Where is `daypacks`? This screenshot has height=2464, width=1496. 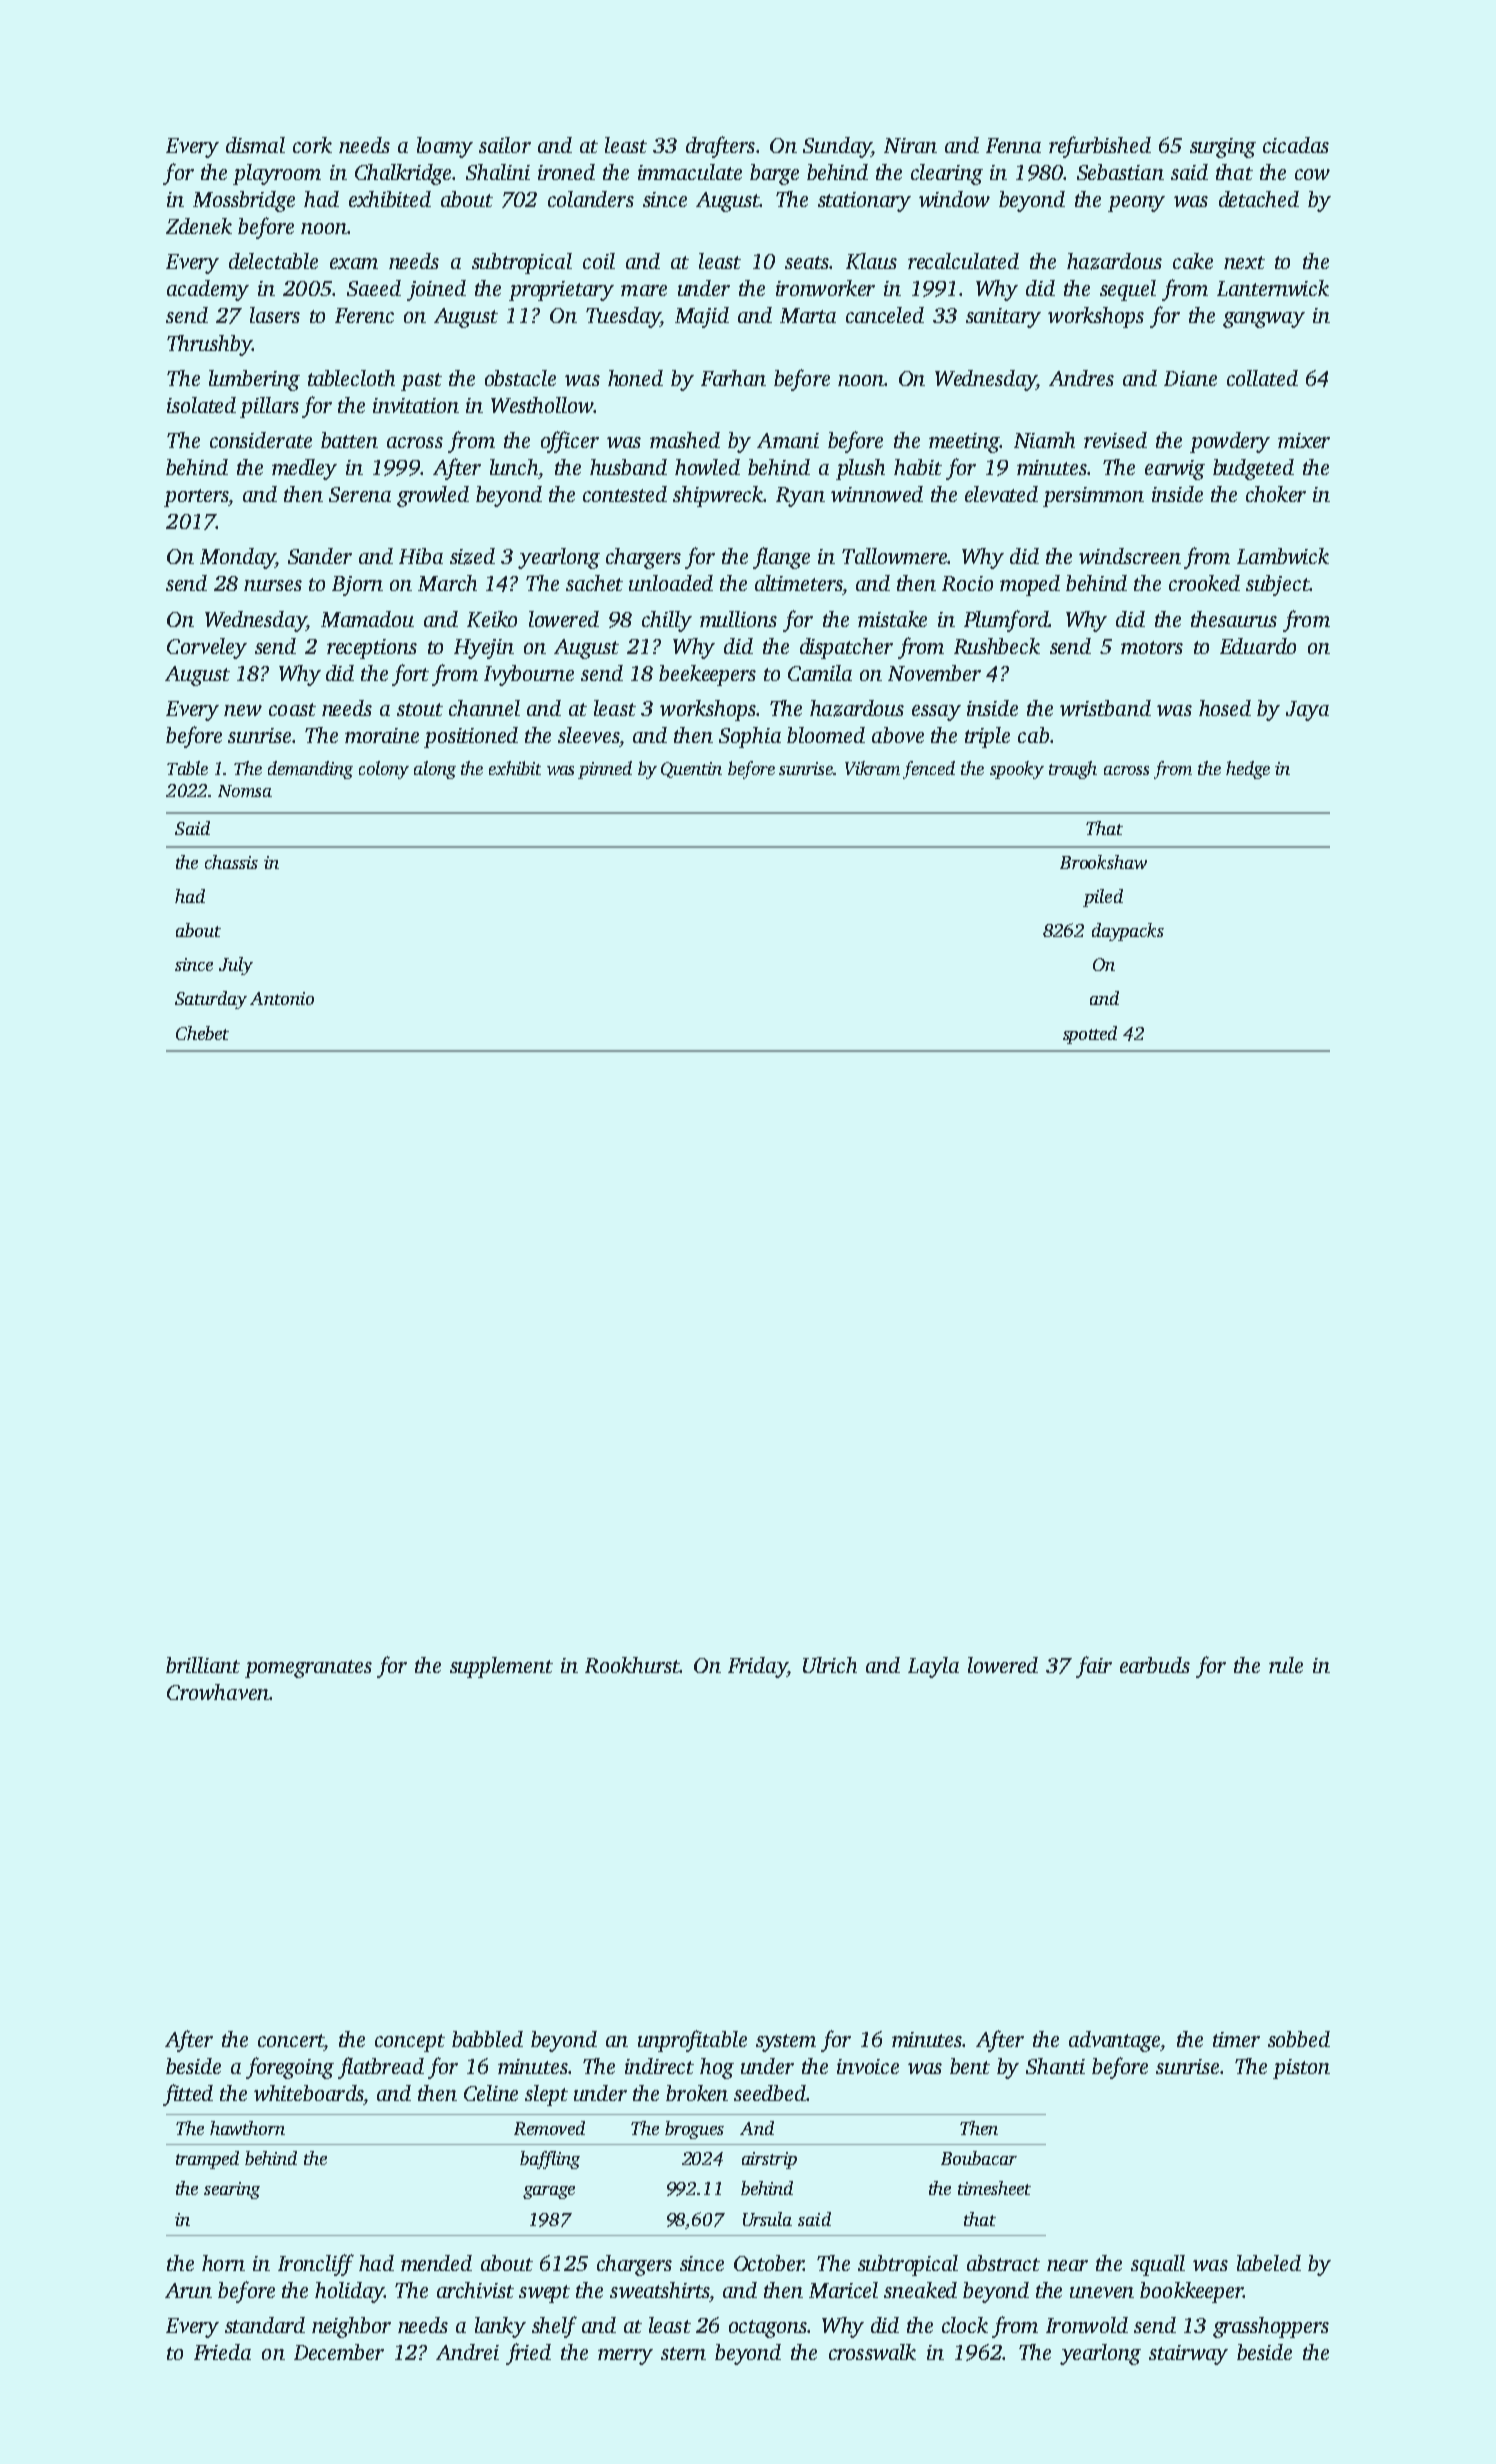
daypacks is located at coordinates (1128, 932).
